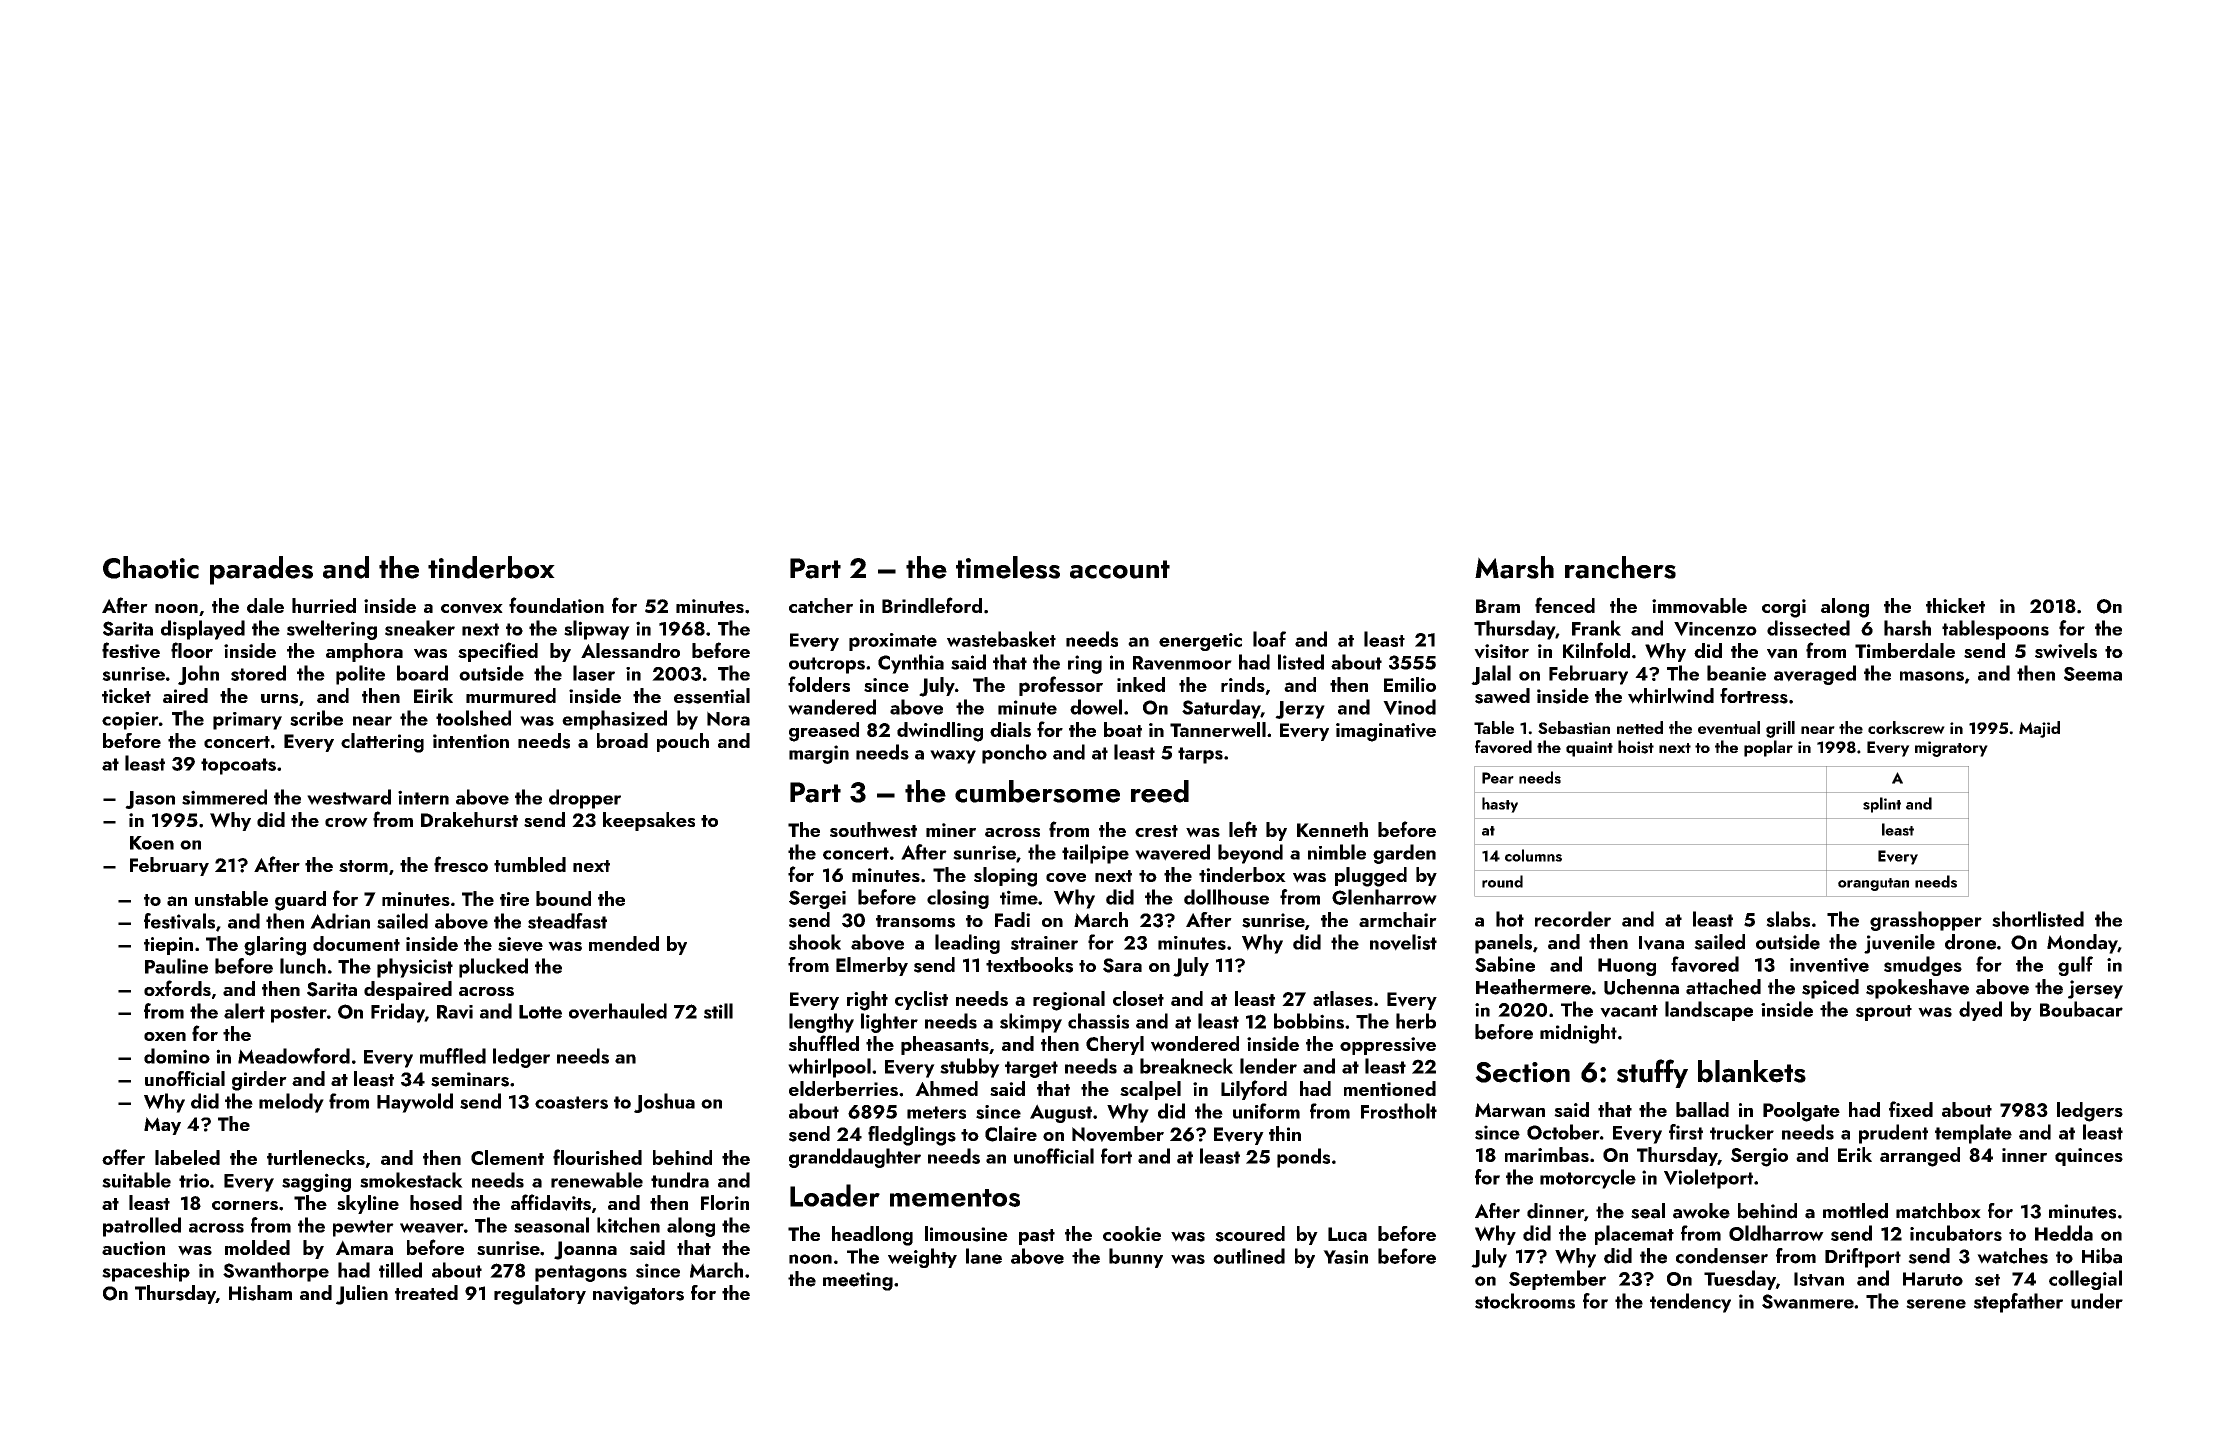 This document has width=2225, height=1440. What do you see at coordinates (1863, 1258) in the document?
I see `Driftport` at bounding box center [1863, 1258].
